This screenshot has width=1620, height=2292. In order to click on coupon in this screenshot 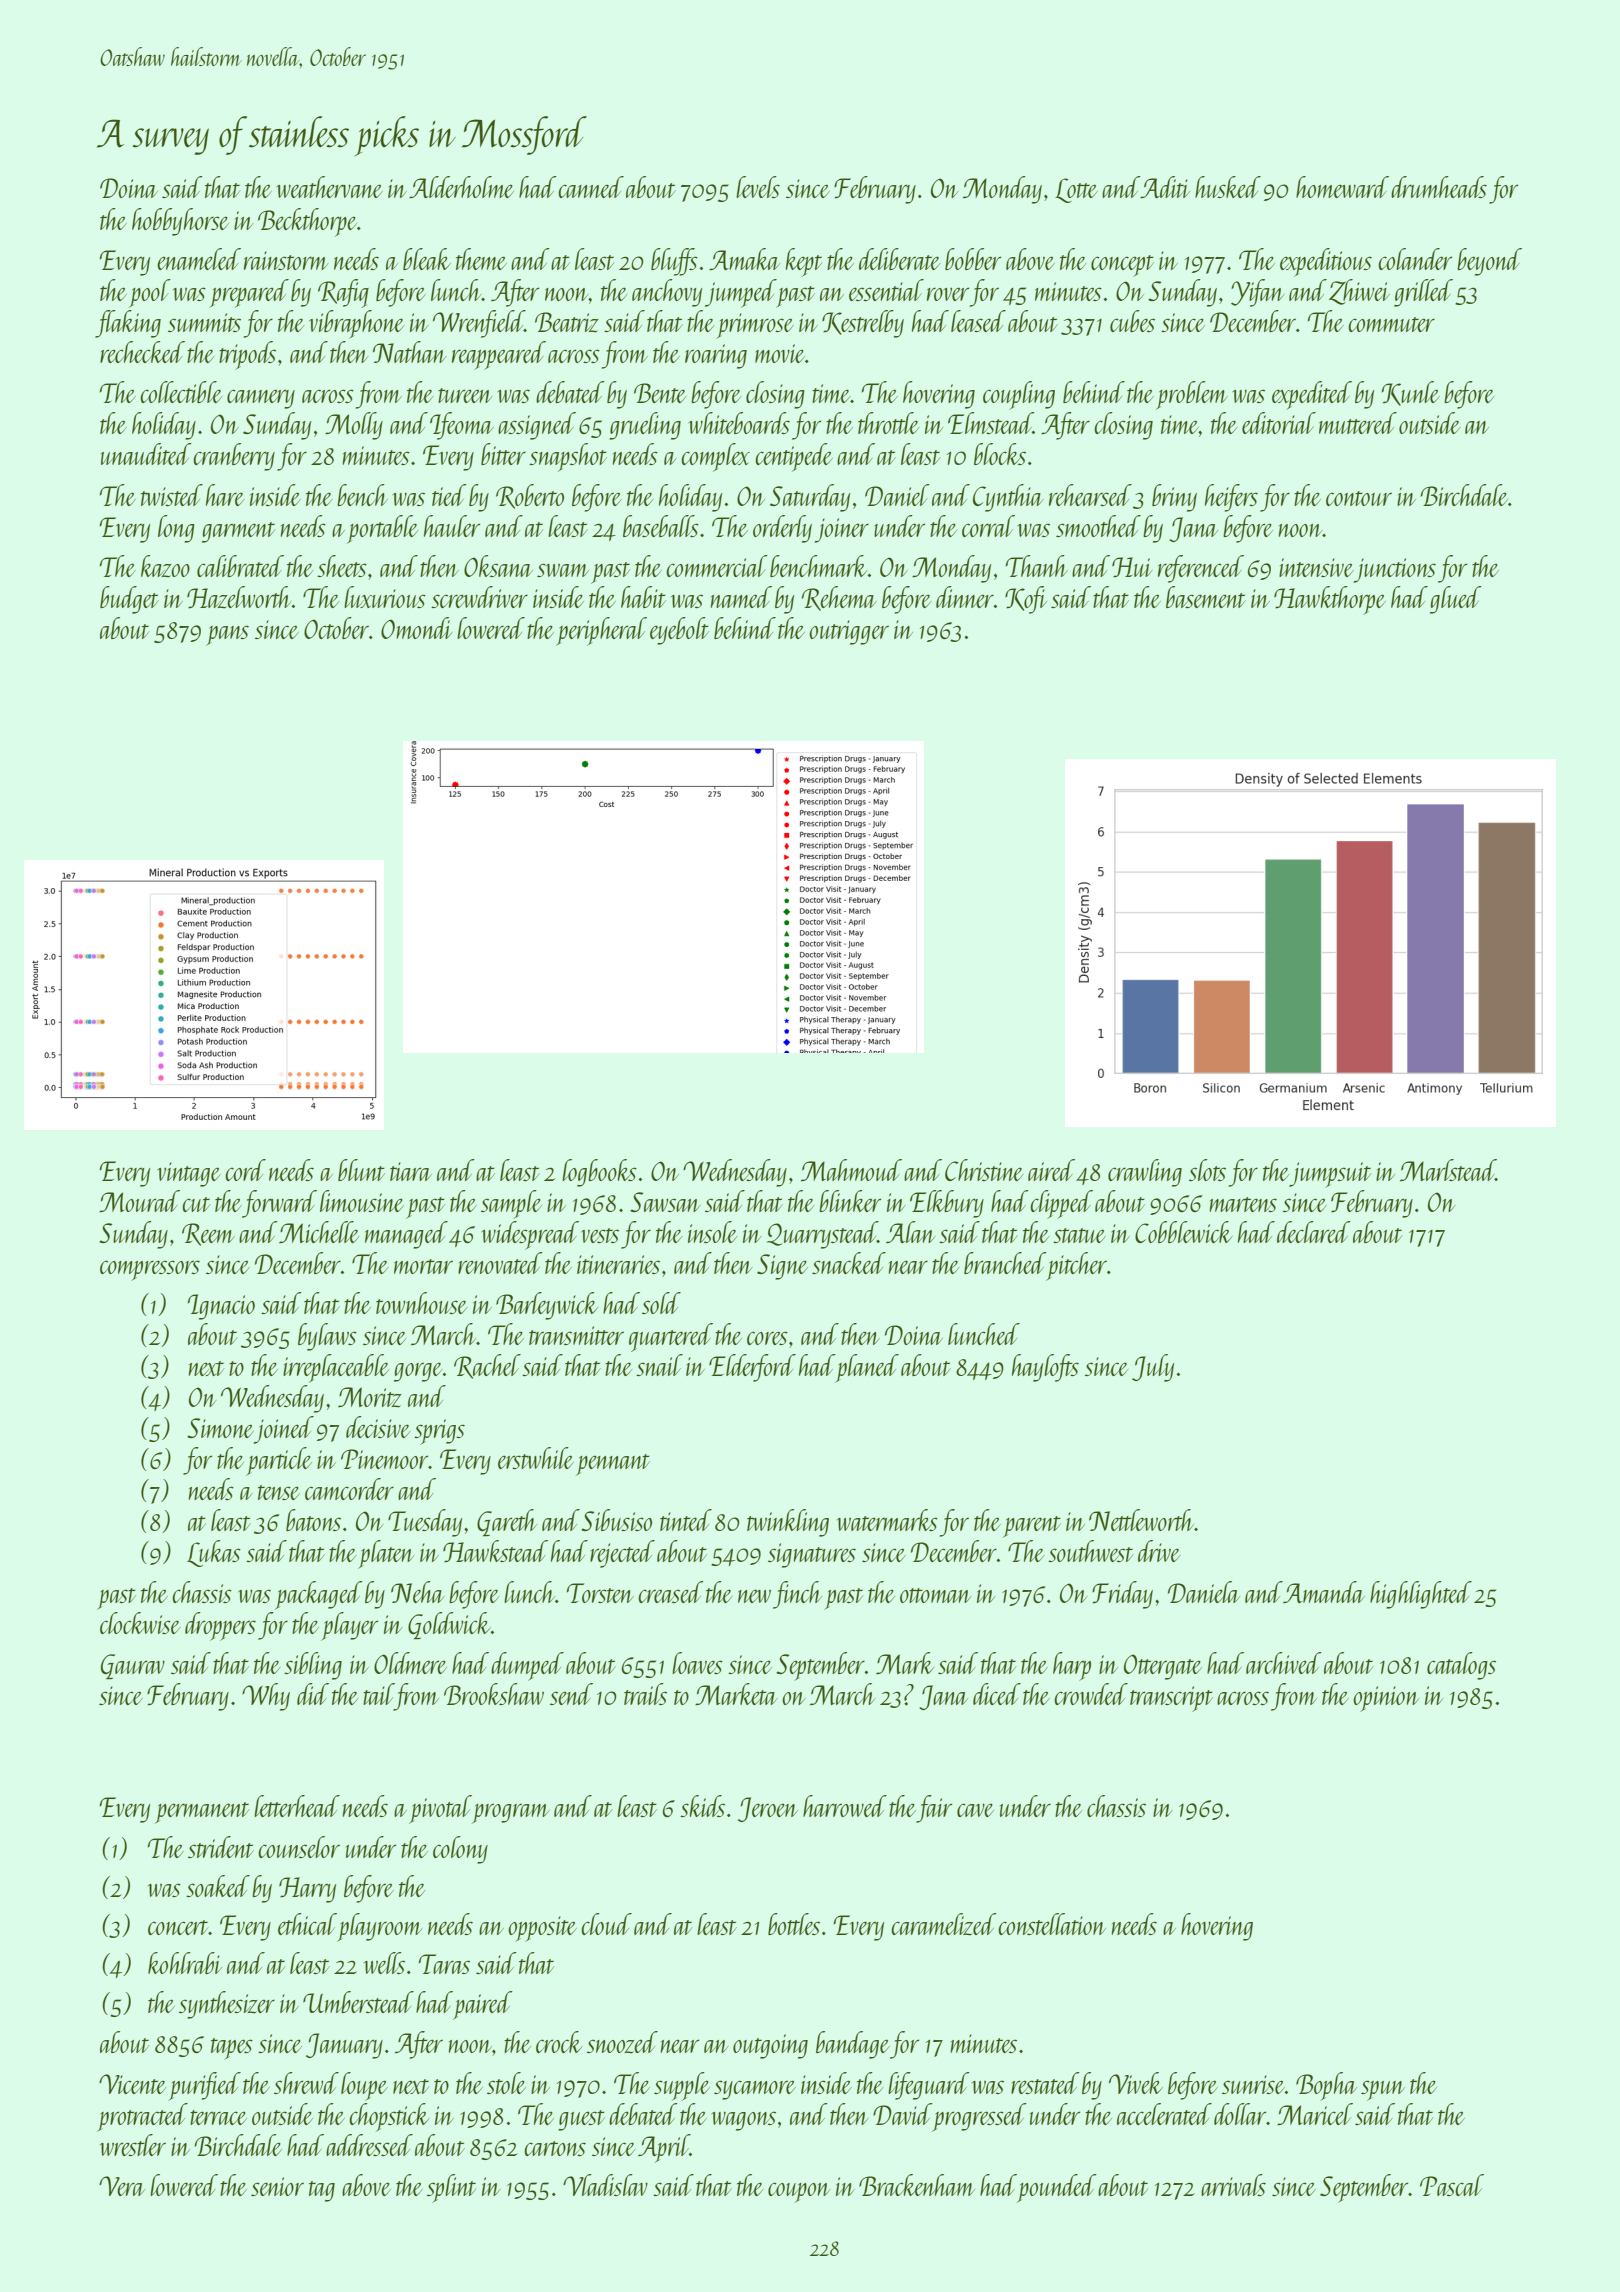, I will do `click(799, 2192)`.
